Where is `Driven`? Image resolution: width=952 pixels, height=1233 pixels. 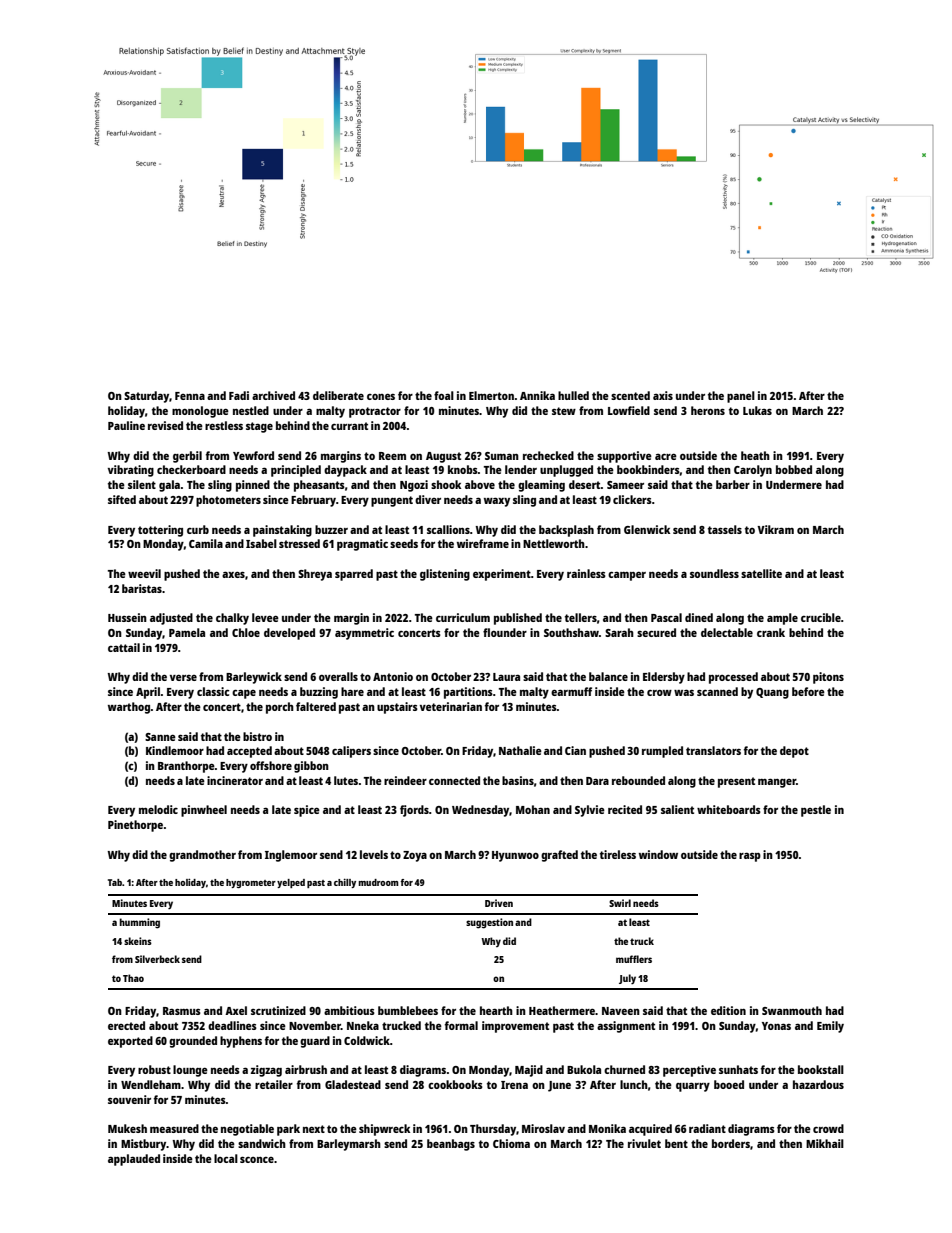 Driven is located at coordinates (499, 903).
